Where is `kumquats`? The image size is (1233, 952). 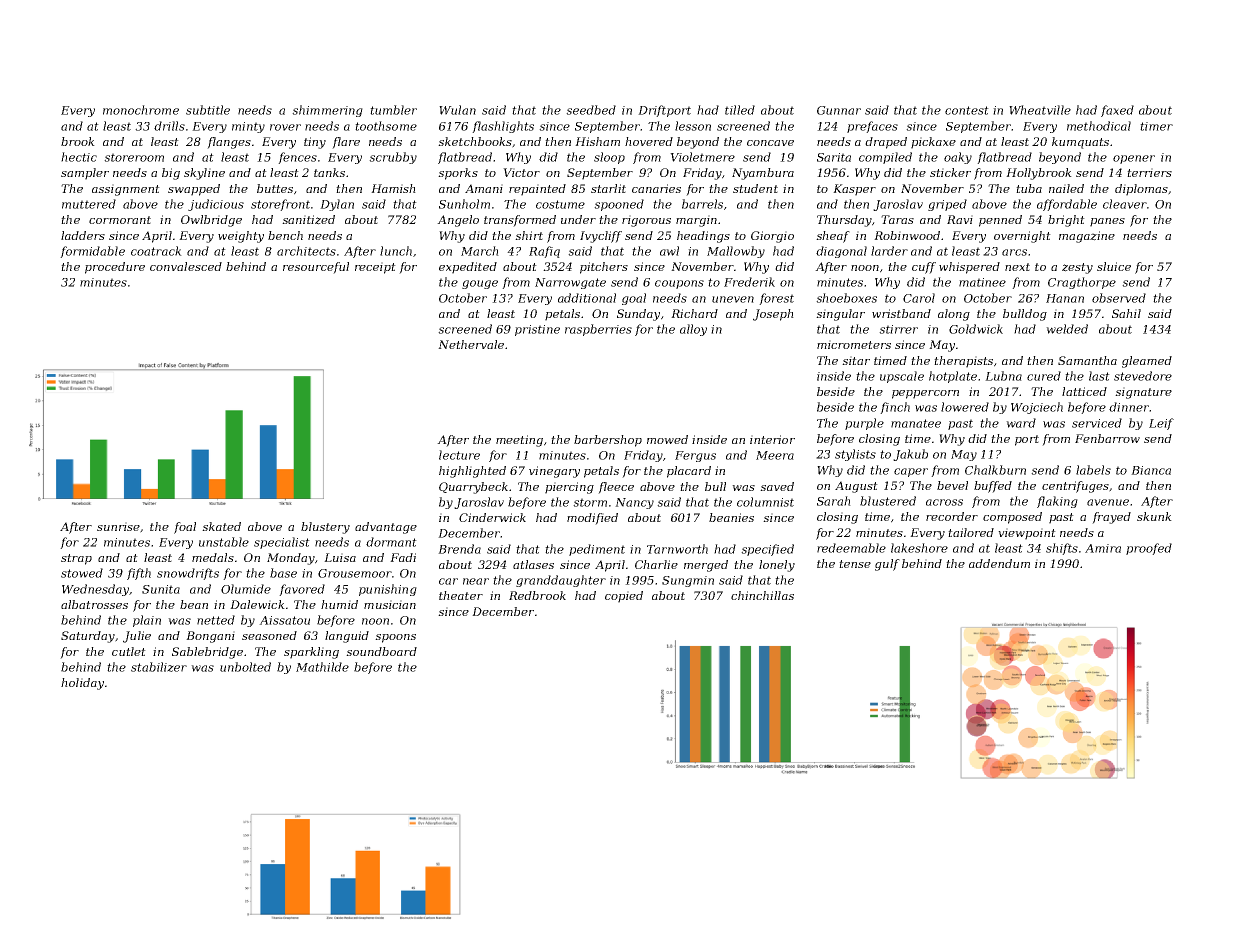
kumquats is located at coordinates (1080, 143).
